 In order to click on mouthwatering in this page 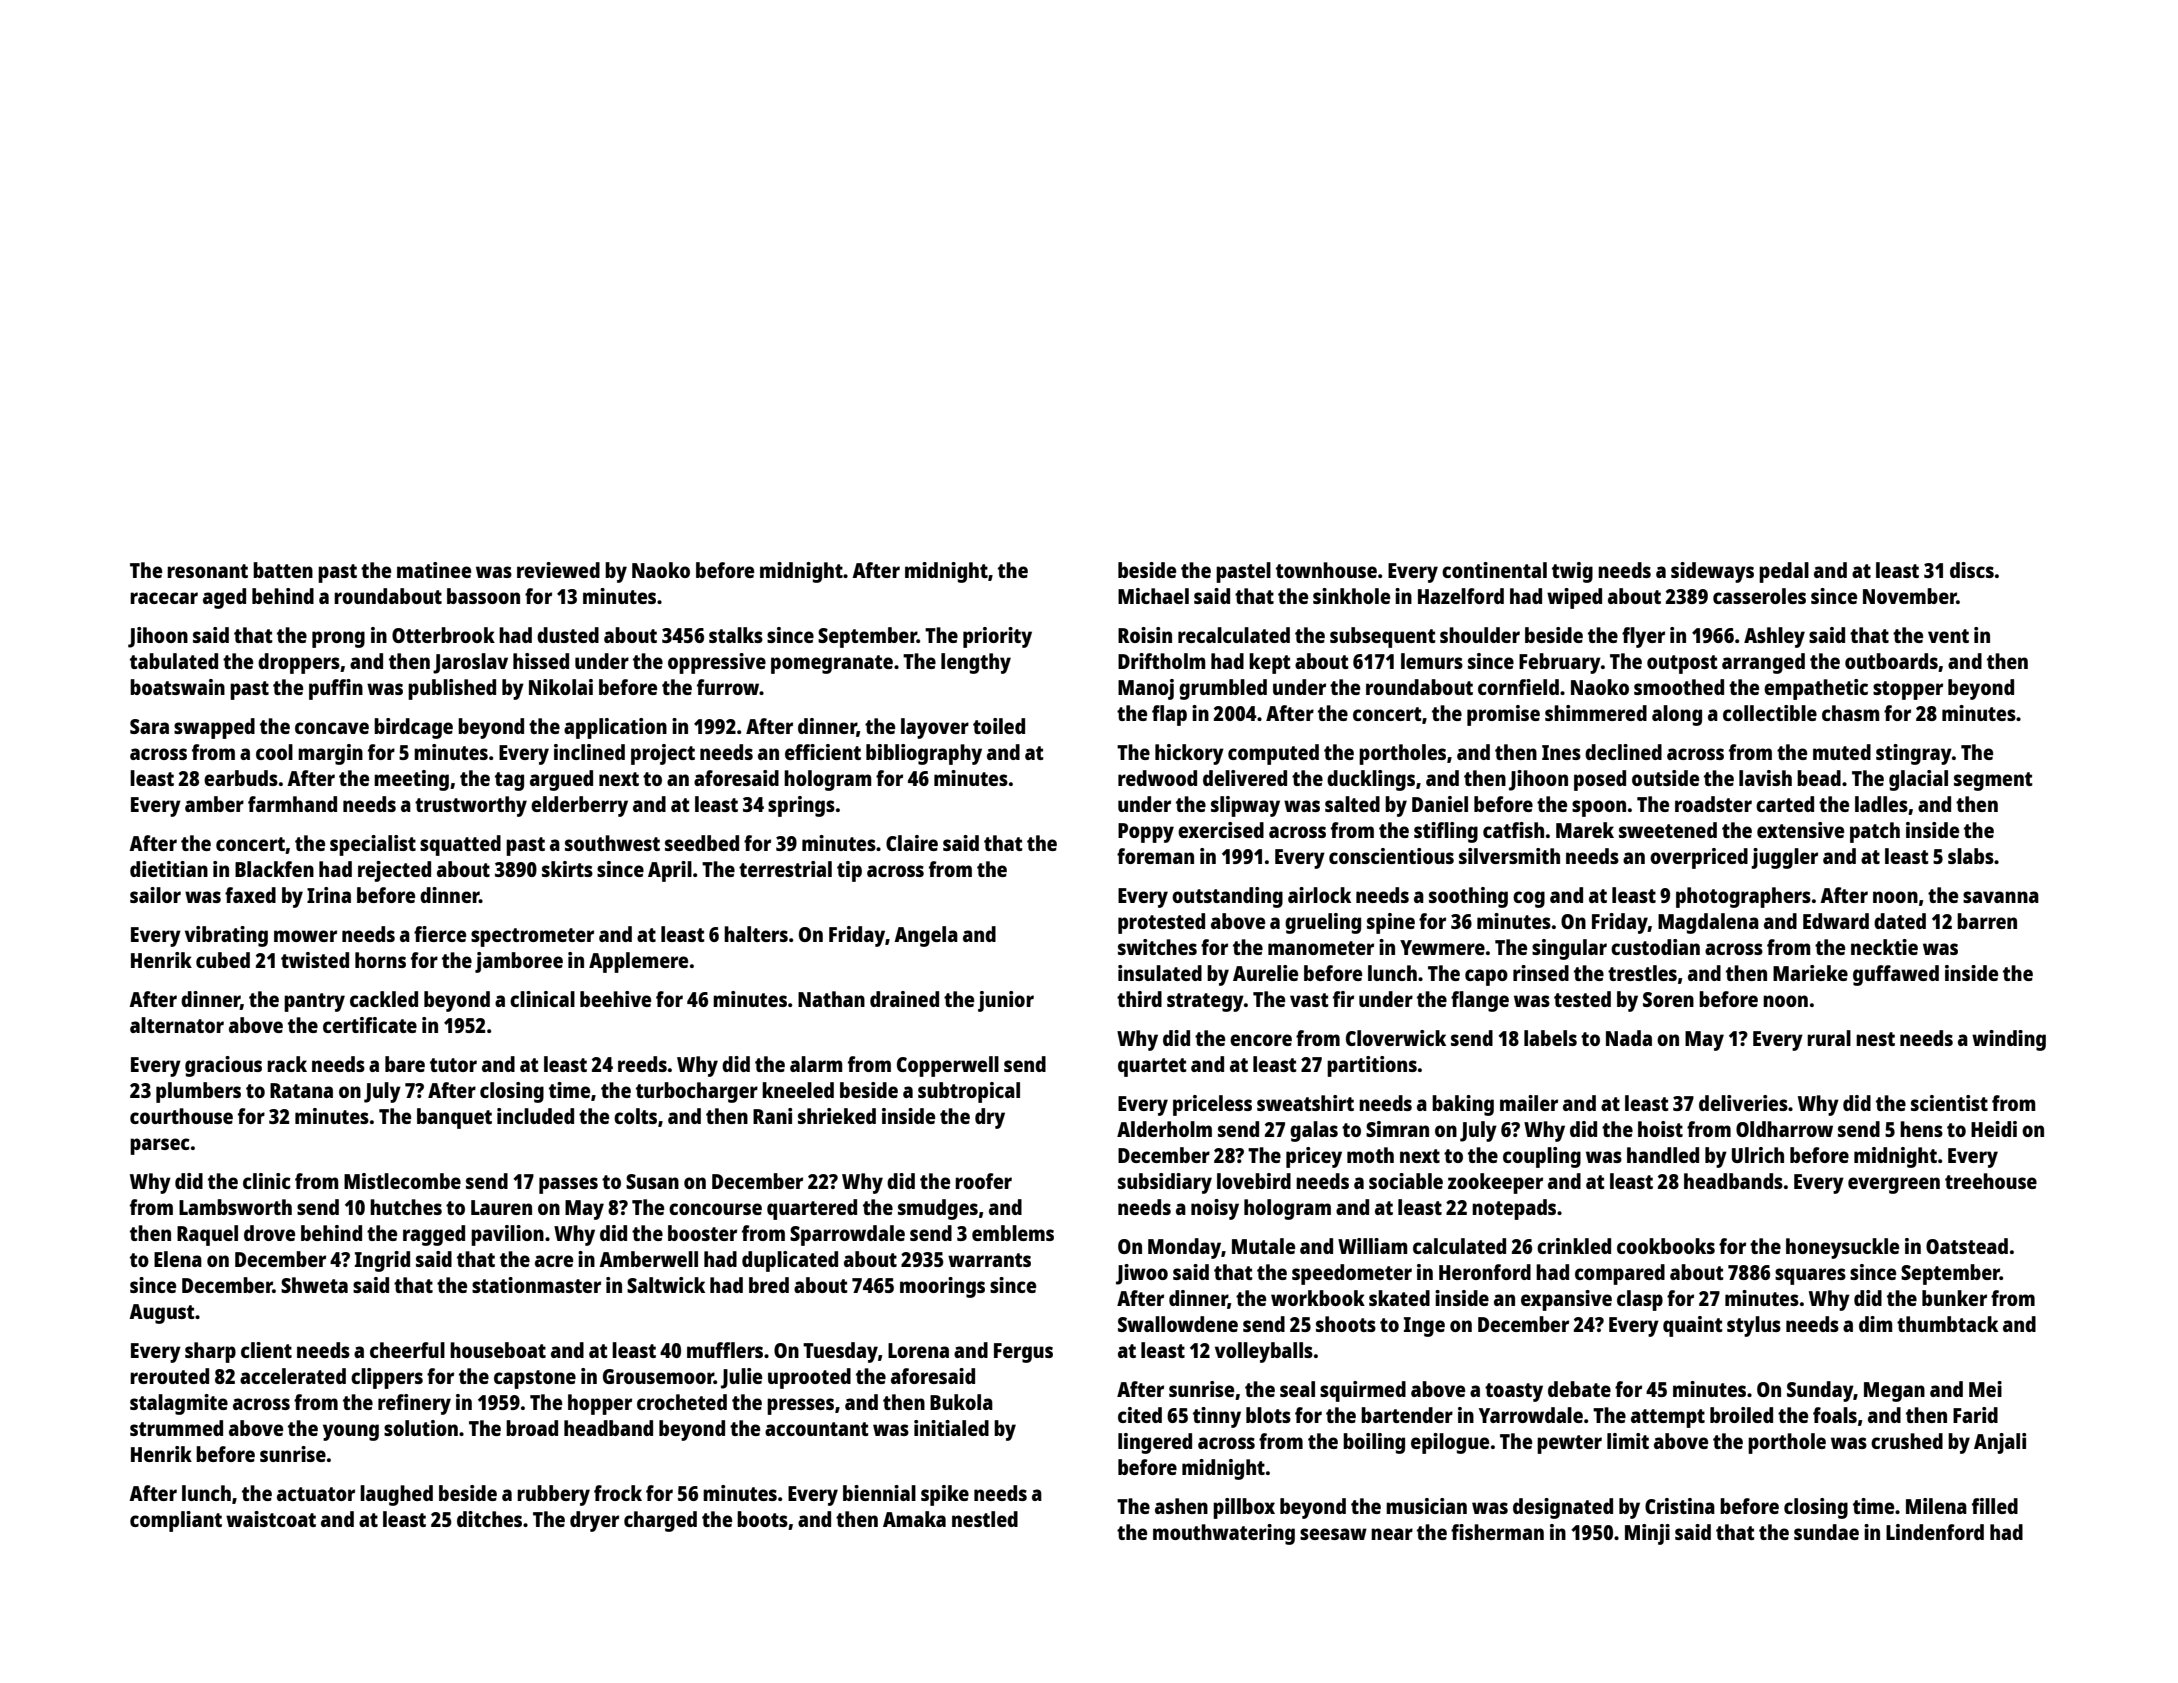, I will do `click(1224, 1534)`.
